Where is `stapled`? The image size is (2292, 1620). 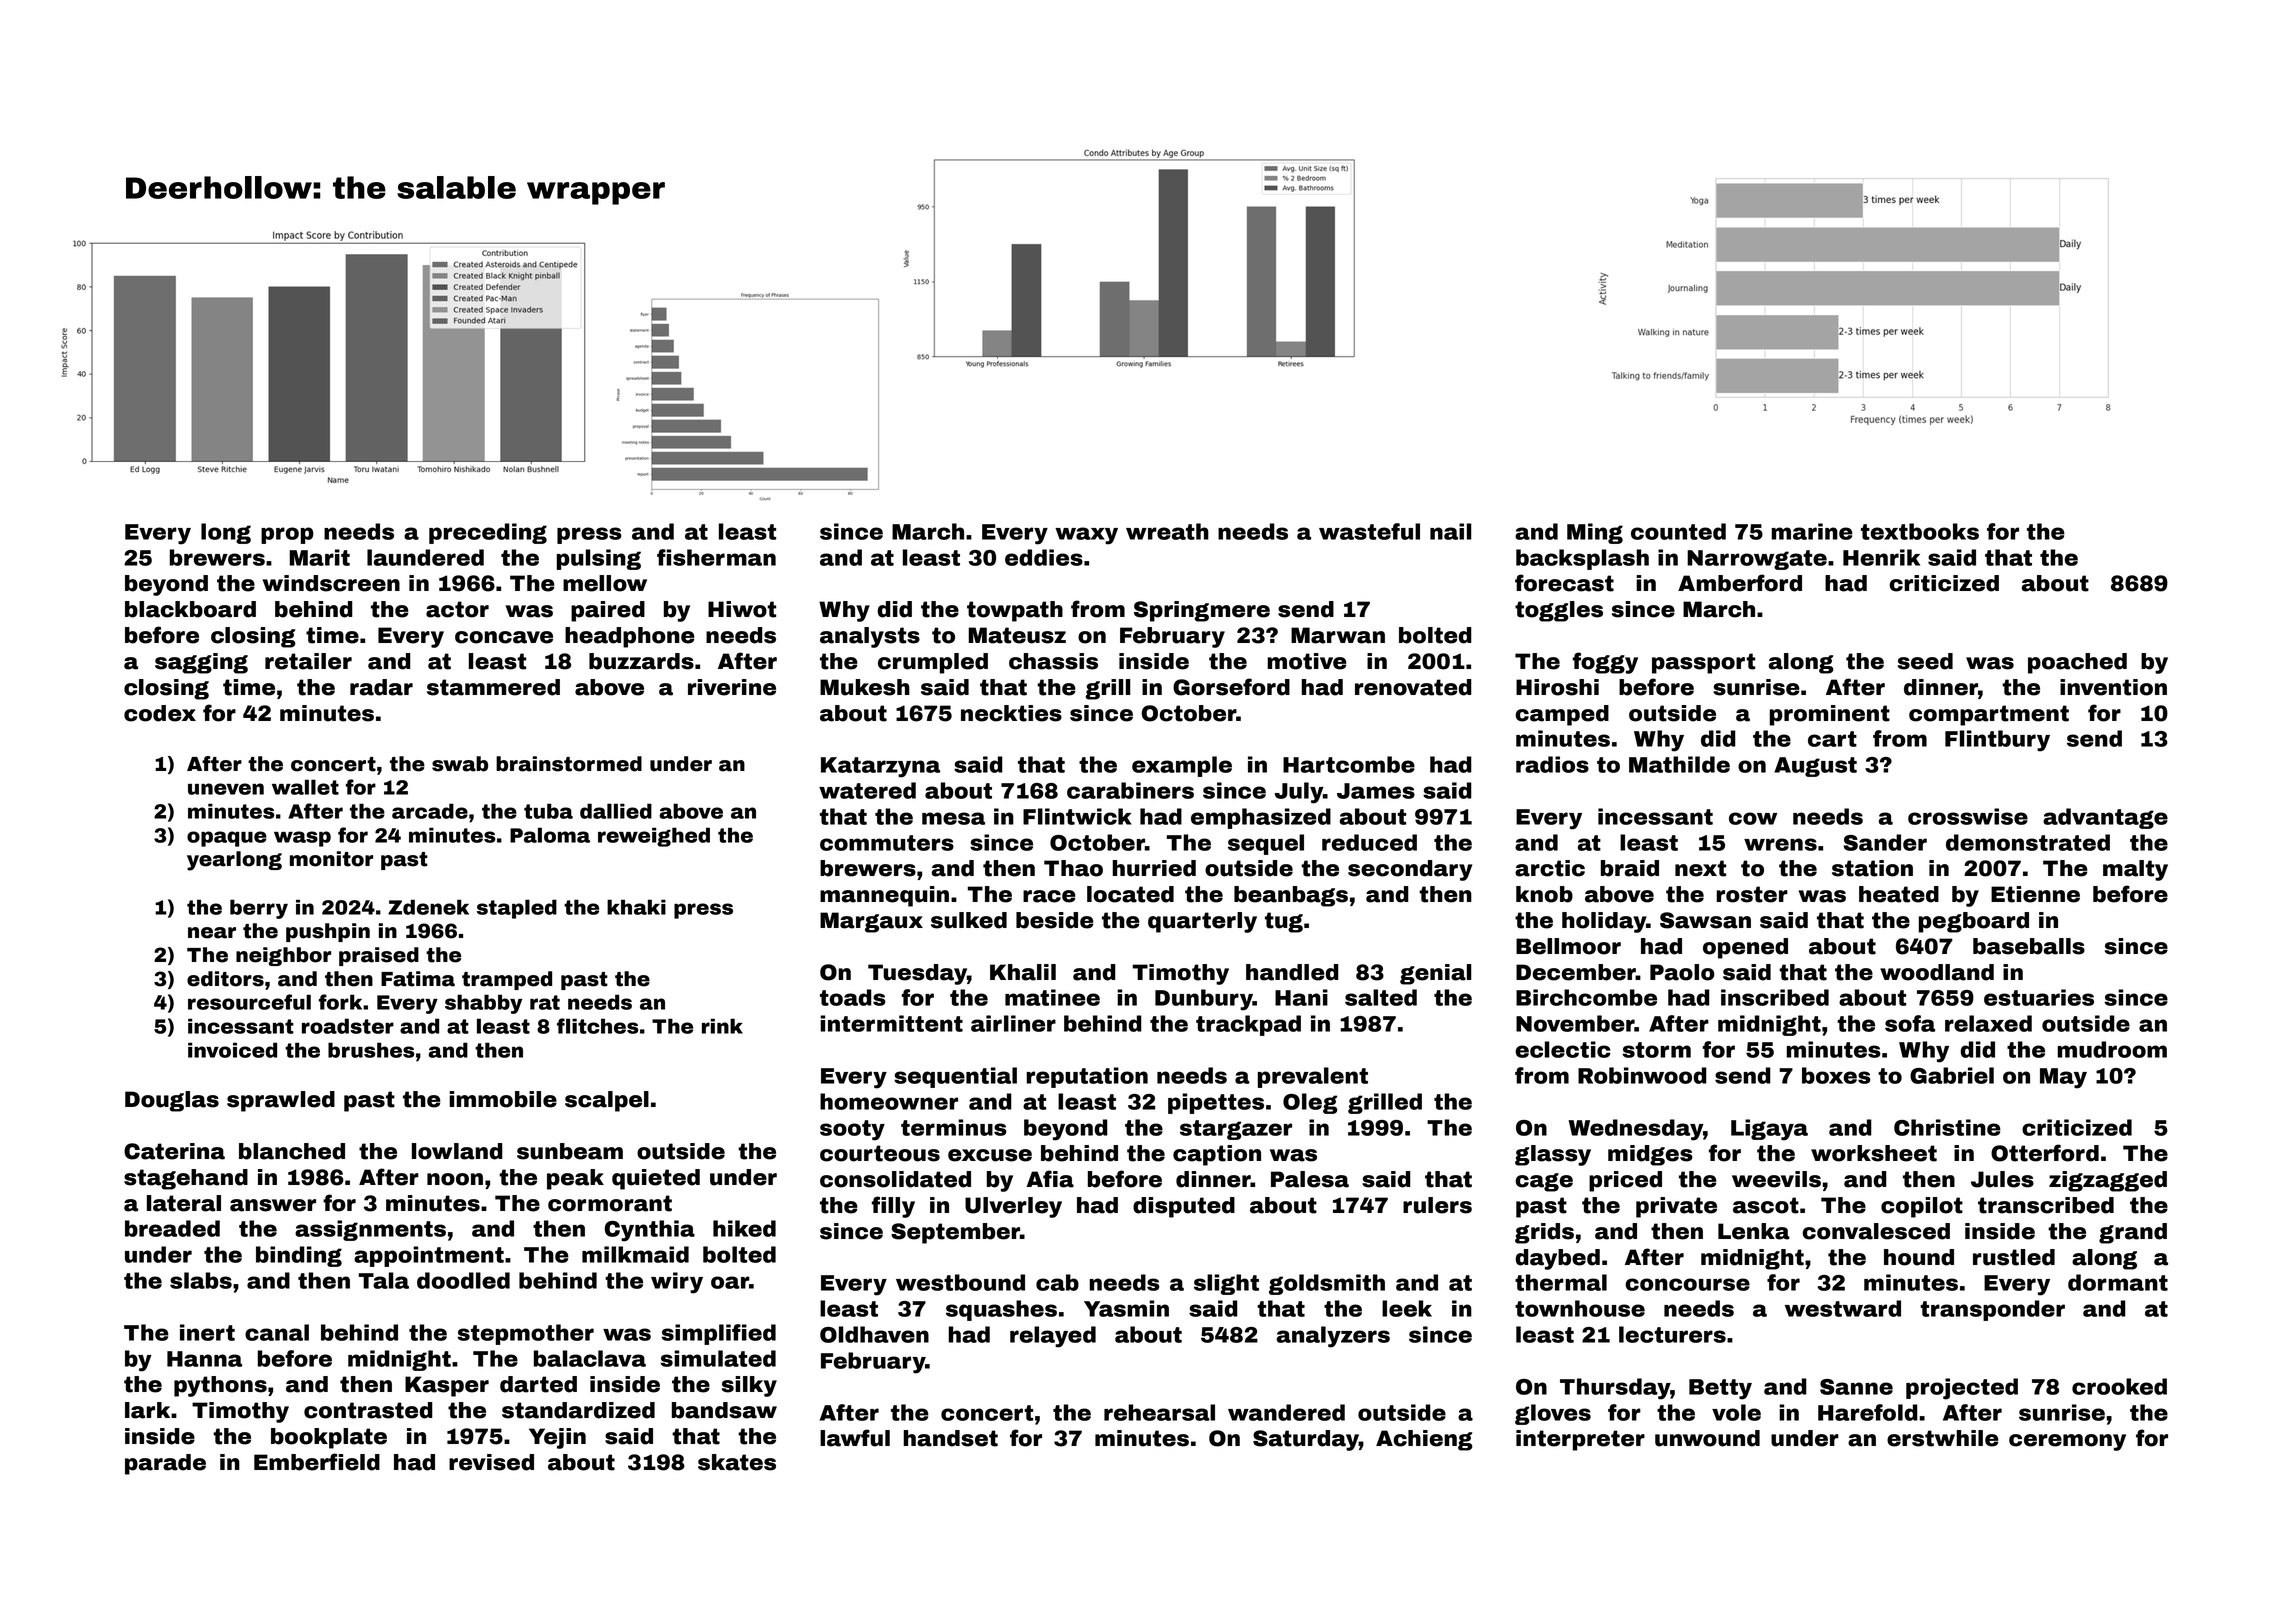 stapled is located at coordinates (517, 909).
